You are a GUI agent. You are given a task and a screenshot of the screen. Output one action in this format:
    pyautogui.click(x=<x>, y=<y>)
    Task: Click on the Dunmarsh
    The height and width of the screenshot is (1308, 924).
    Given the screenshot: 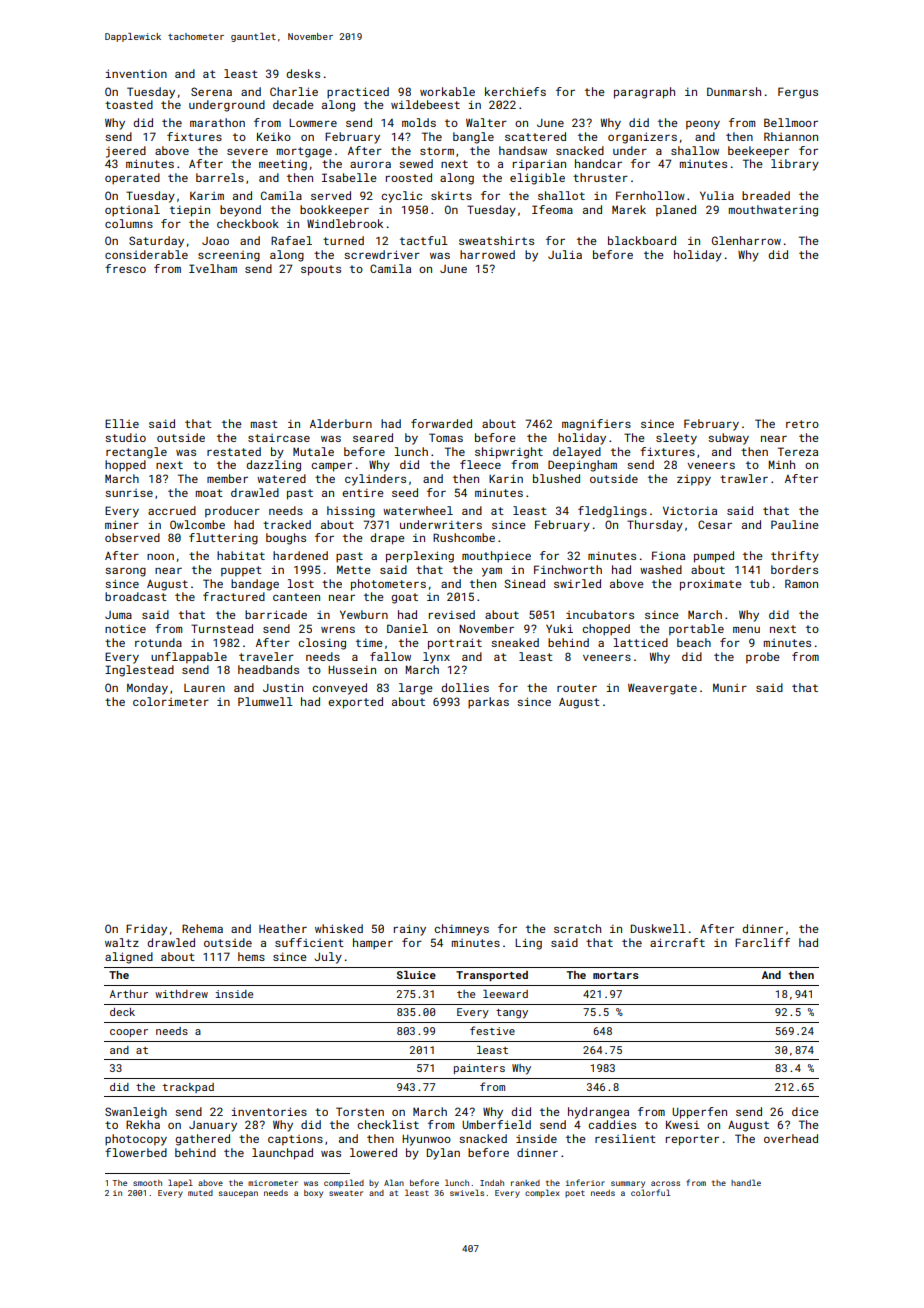 What is the action you would take?
    pyautogui.click(x=734, y=91)
